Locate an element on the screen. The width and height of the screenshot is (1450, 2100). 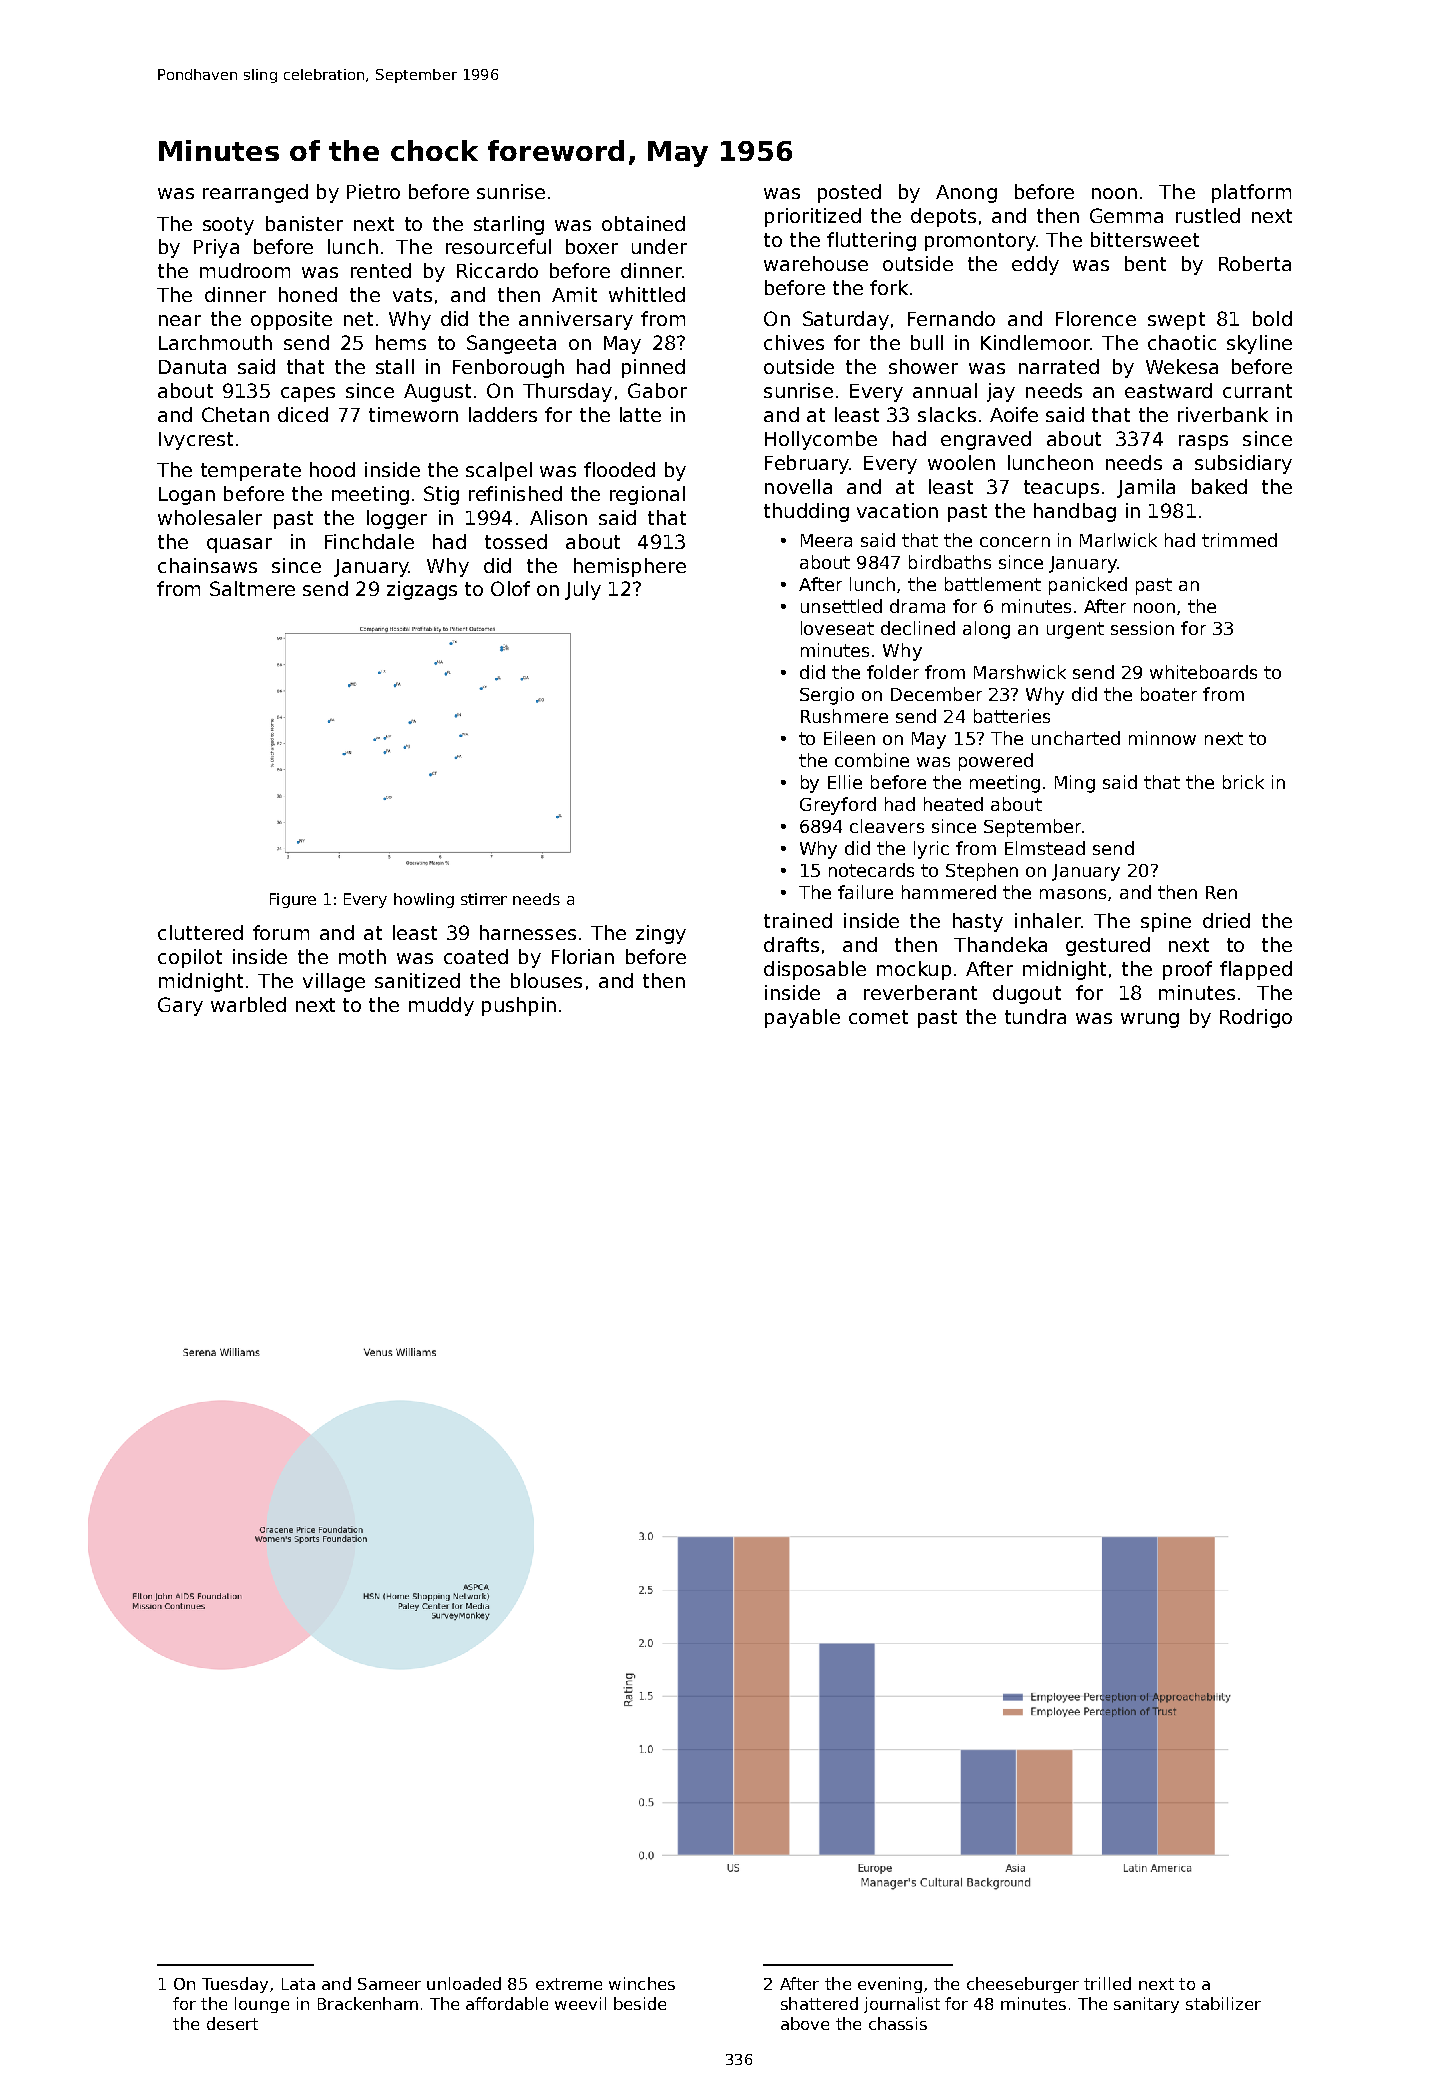
warbled is located at coordinates (248, 1004).
